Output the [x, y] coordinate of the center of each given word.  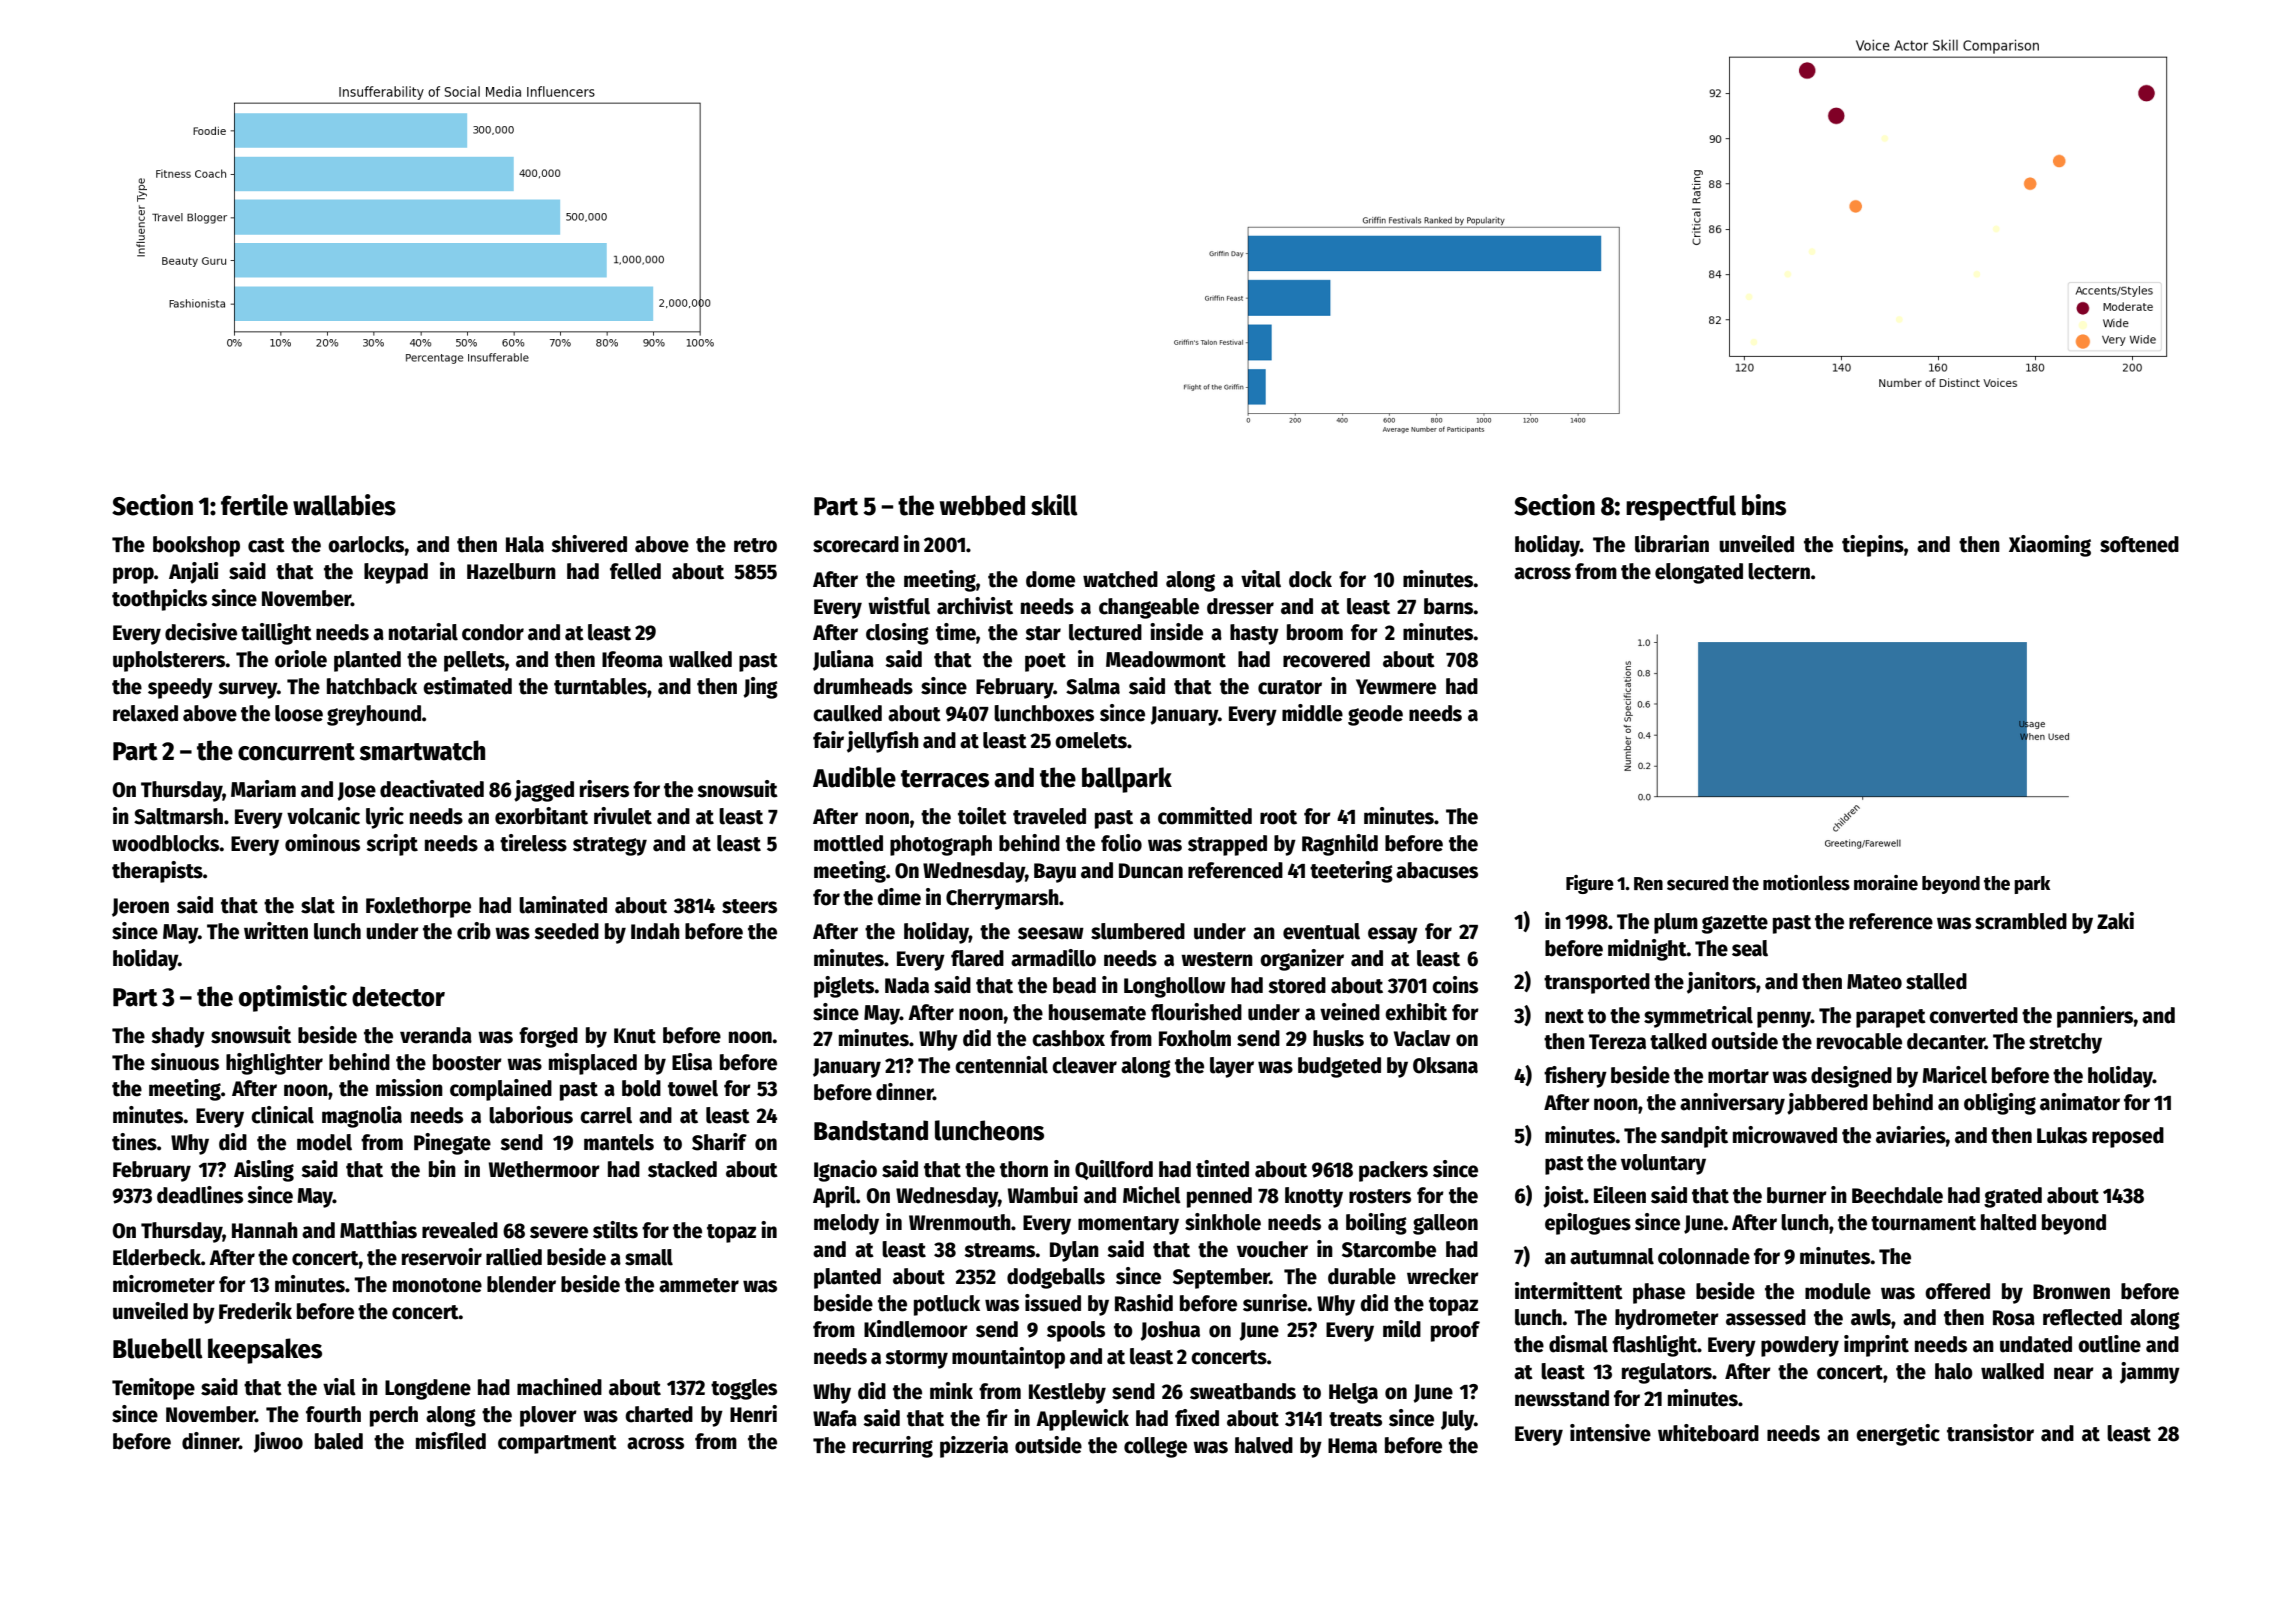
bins [1764, 505]
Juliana [843, 660]
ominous [322, 843]
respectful [1681, 508]
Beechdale [1897, 1195]
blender [521, 1284]
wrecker [1443, 1276]
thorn [1024, 1169]
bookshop [196, 546]
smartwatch [422, 750]
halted [2008, 1222]
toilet [982, 816]
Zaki [2115, 921]
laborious [531, 1115]
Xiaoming [2050, 546]
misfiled [451, 1441]
